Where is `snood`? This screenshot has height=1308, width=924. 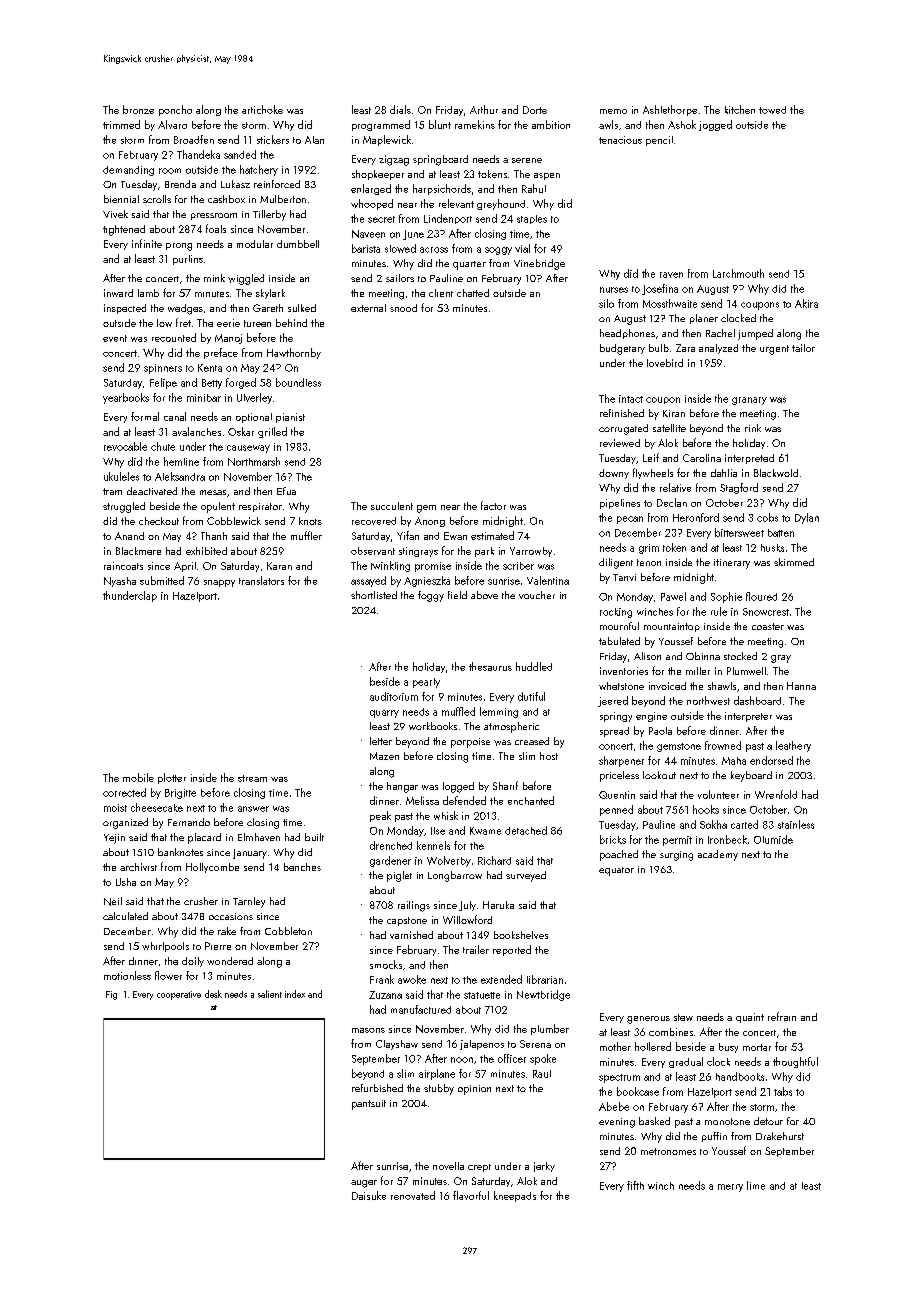 snood is located at coordinates (403, 308).
